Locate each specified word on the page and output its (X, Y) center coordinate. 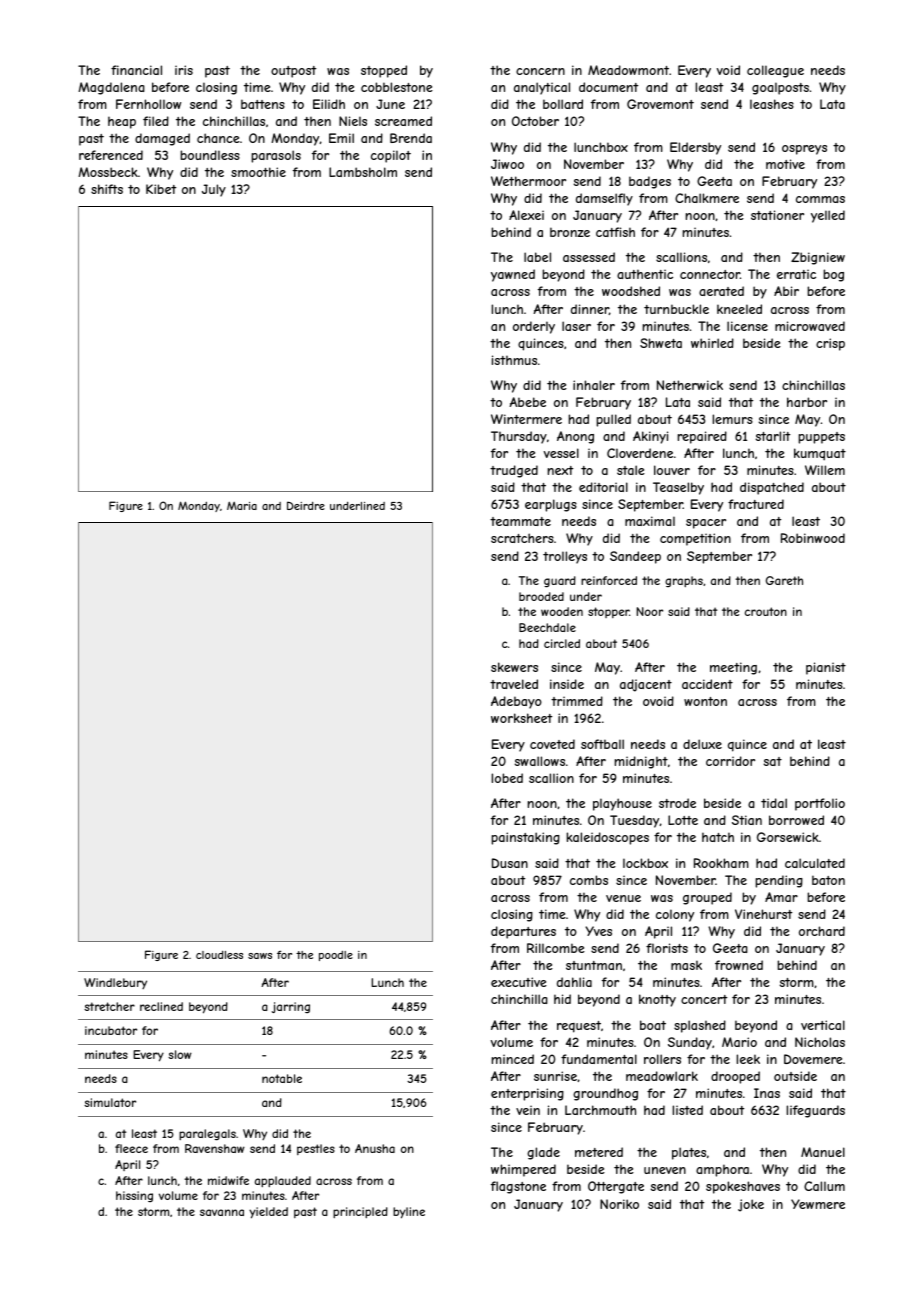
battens (263, 104)
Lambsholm (363, 172)
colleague (775, 71)
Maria (242, 505)
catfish (615, 232)
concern (540, 71)
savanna (222, 1212)
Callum (824, 1186)
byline (409, 1213)
